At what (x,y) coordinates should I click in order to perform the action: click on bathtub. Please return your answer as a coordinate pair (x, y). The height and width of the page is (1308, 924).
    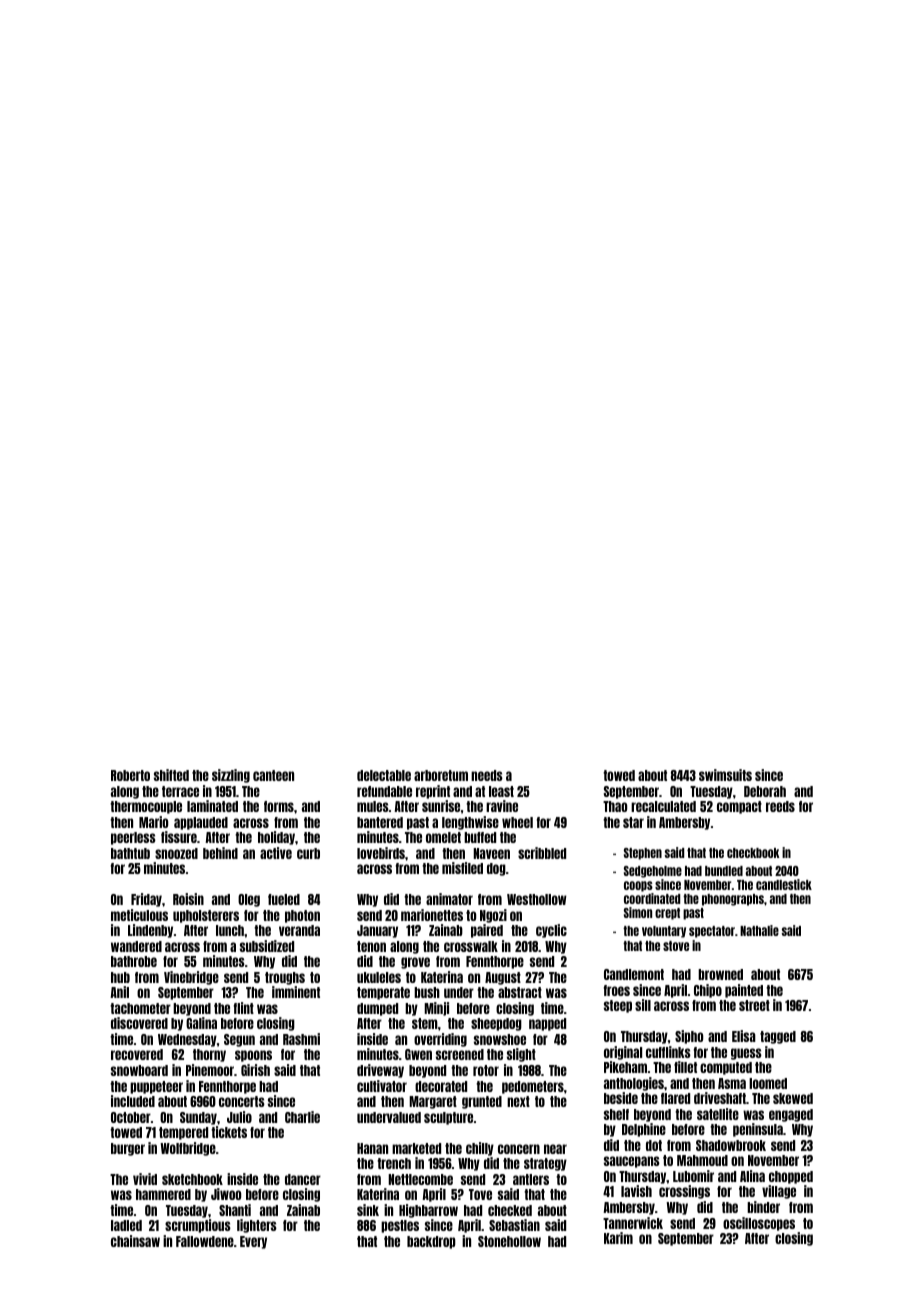
    Looking at the image, I should click on (130, 853).
